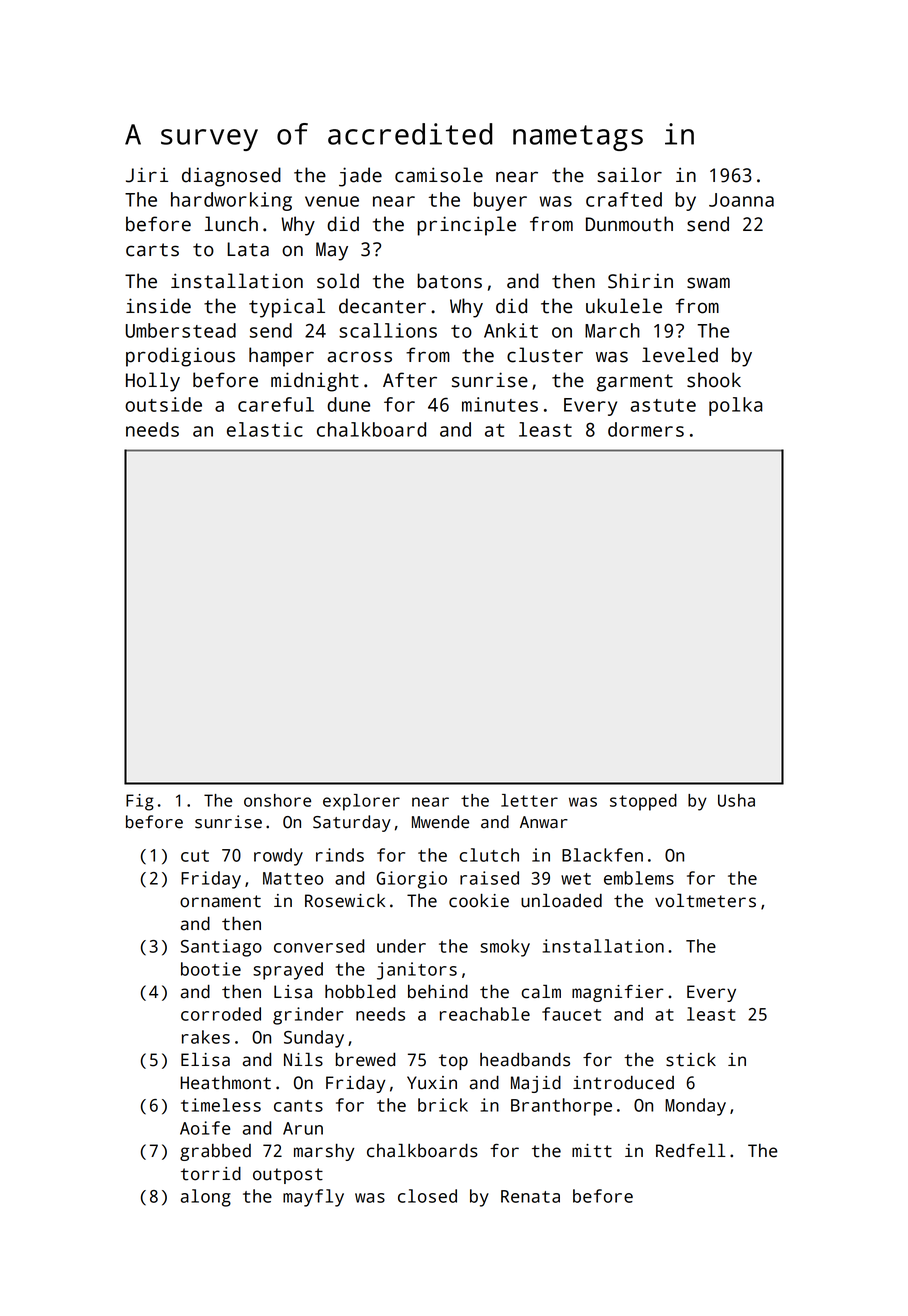 The width and height of the document is (908, 1316). I want to click on mayfly, so click(313, 1198).
